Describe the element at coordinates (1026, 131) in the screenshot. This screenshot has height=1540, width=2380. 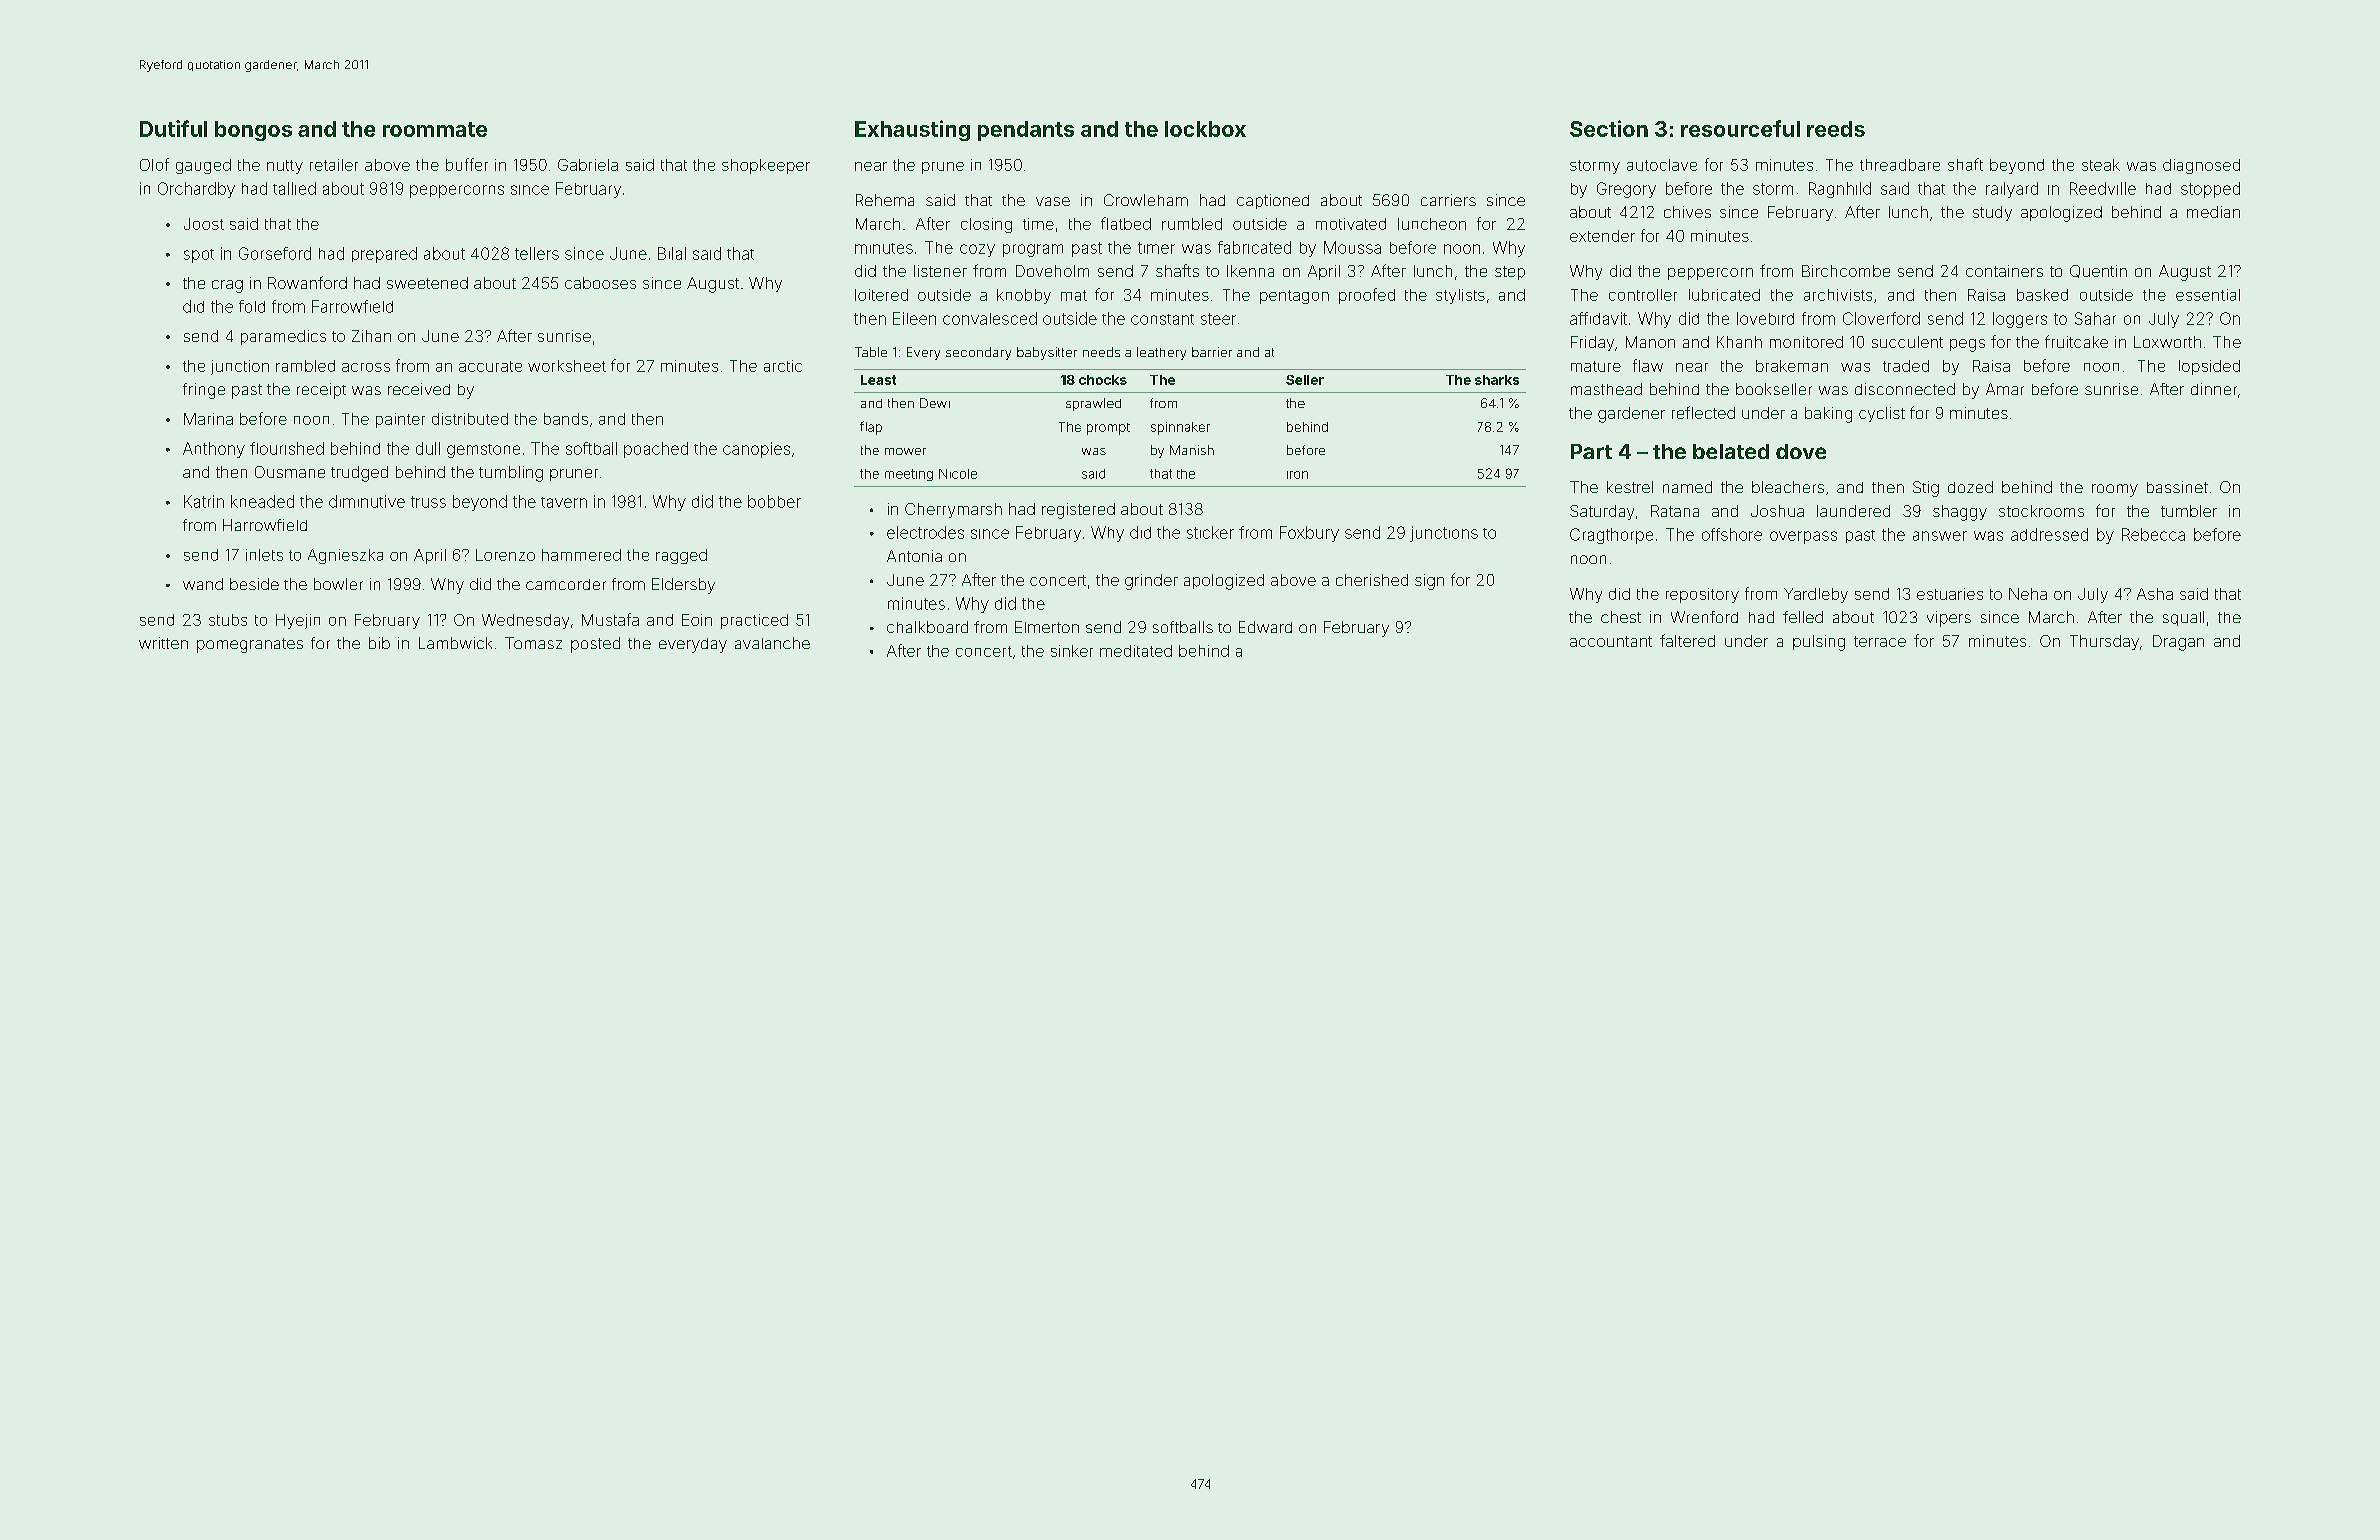
I see `pendants` at that location.
